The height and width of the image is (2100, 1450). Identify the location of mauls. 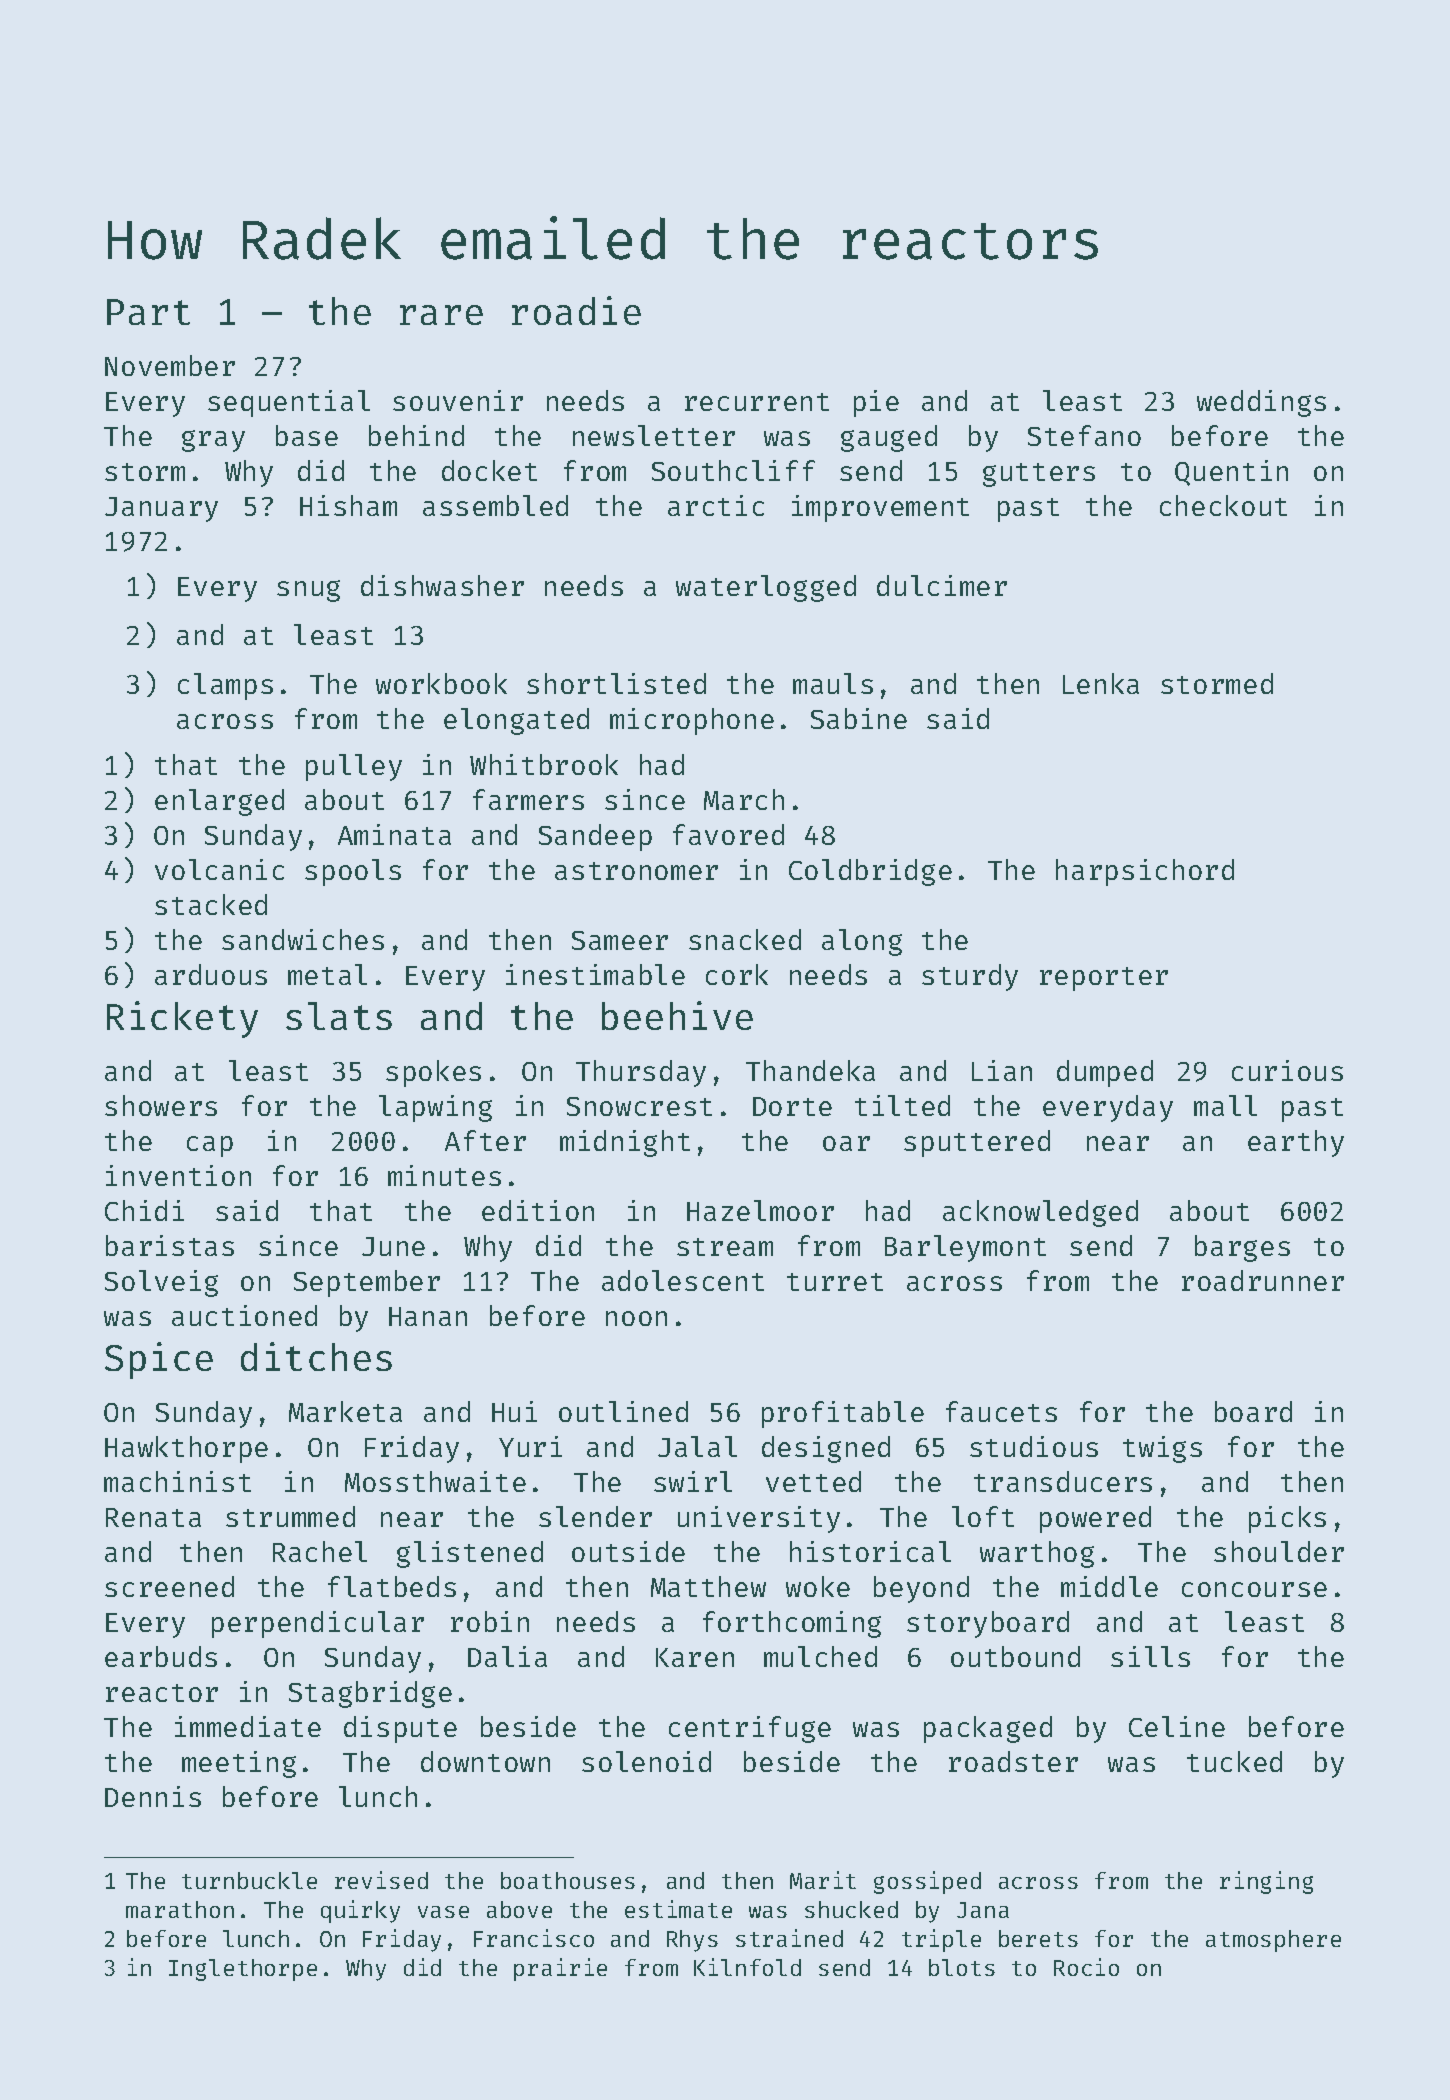
(833, 683).
